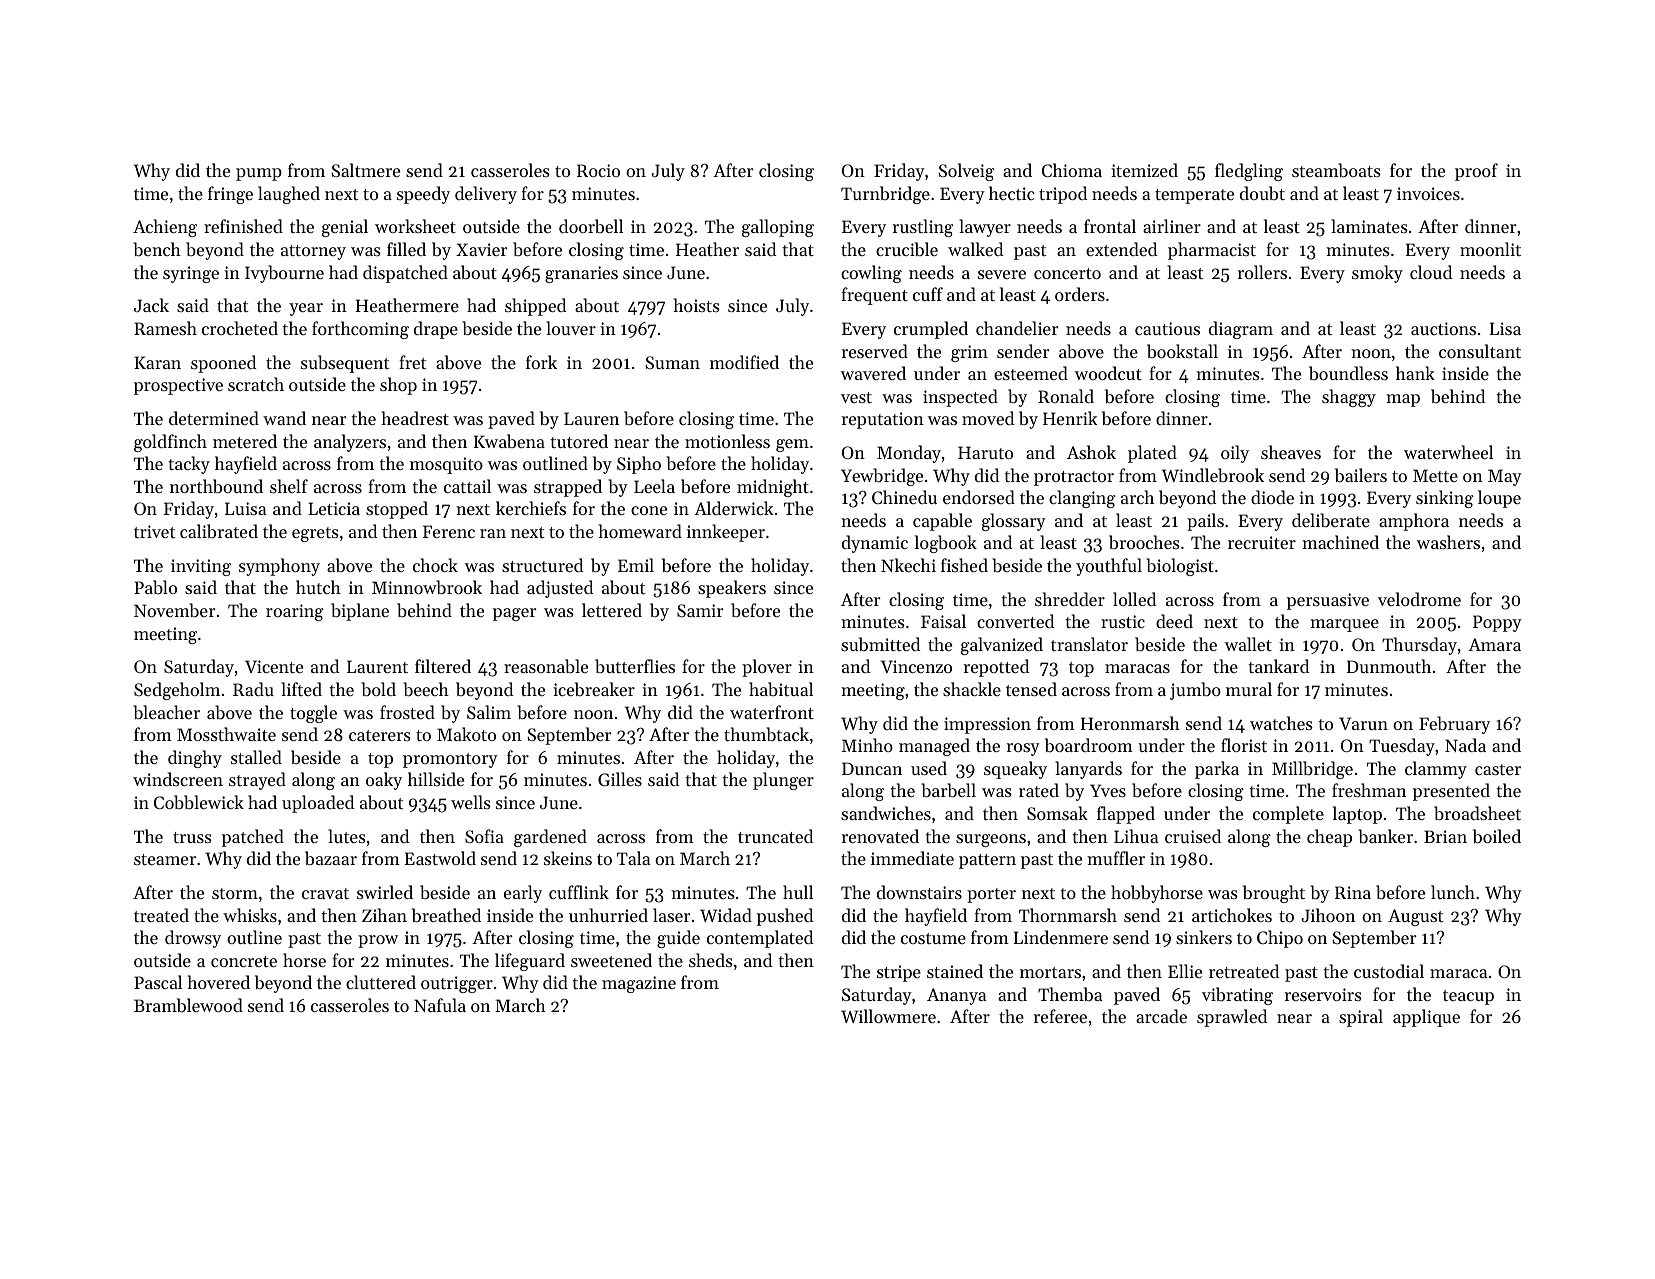 Image resolution: width=1655 pixels, height=1279 pixels. I want to click on Willowmere, so click(888, 1016).
